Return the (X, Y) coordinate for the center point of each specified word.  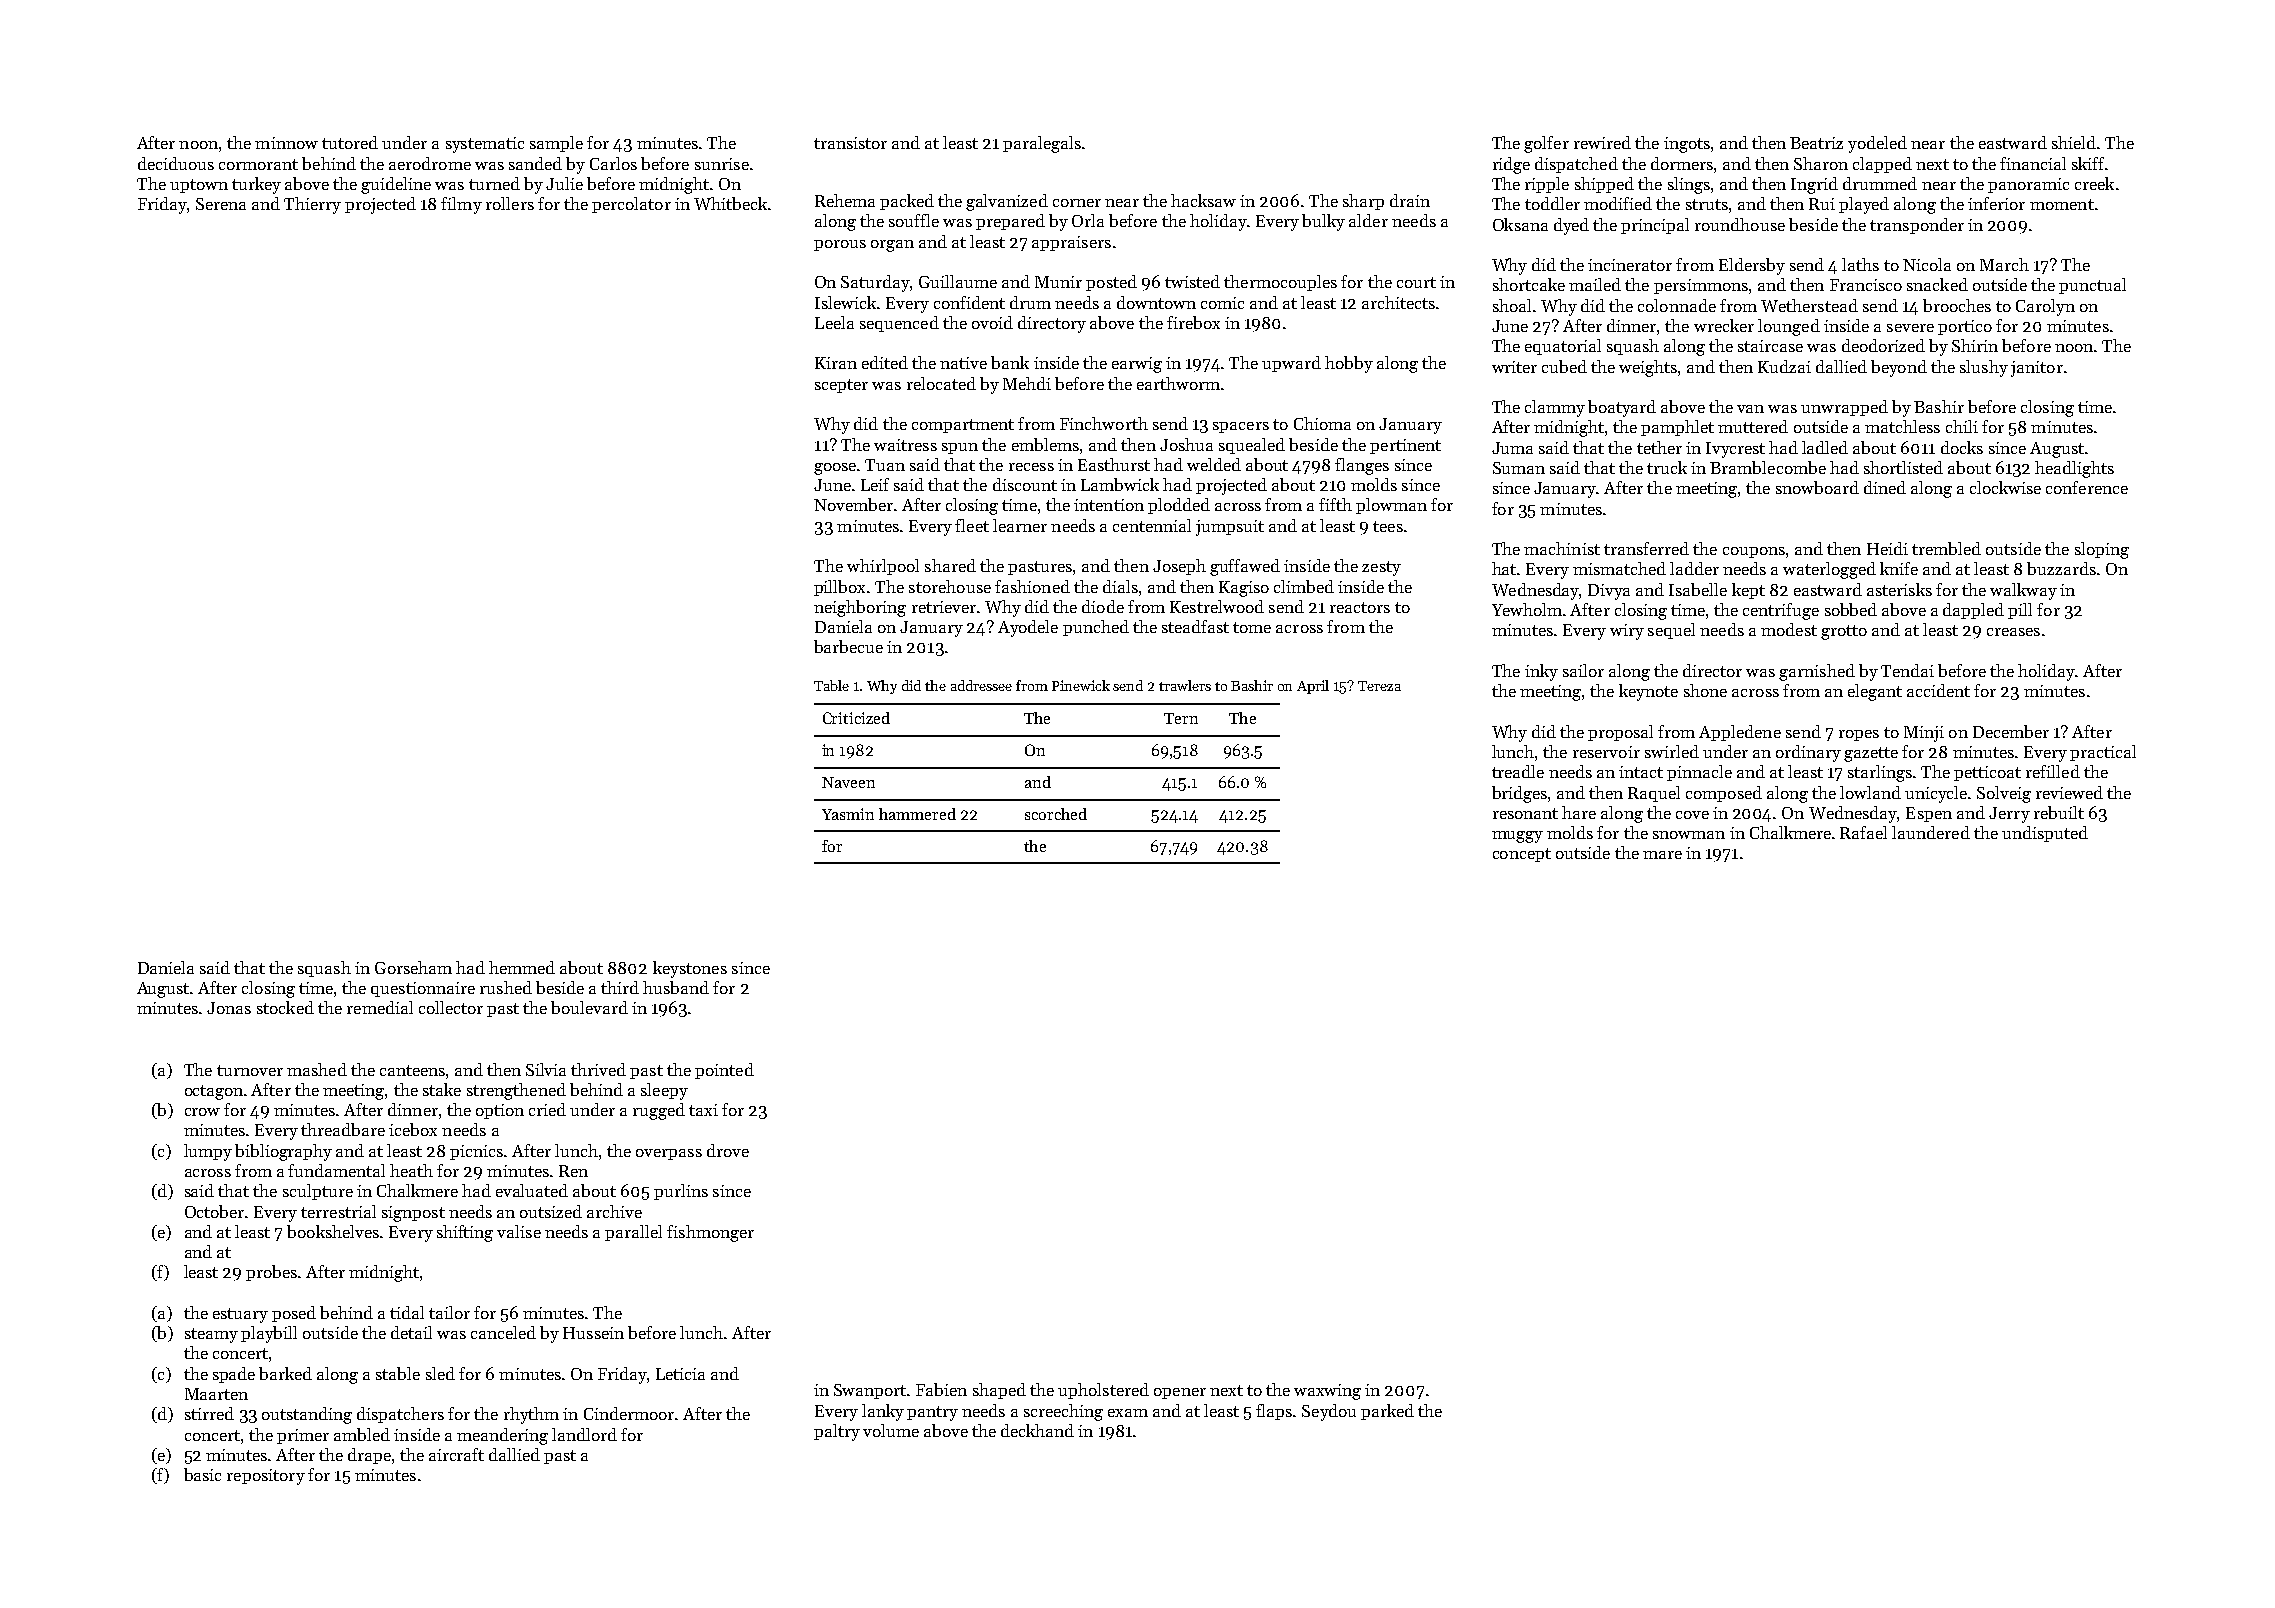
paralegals (1042, 144)
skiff (2088, 163)
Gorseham (413, 967)
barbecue (848, 646)
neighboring (860, 608)
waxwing (1327, 1392)
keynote (1648, 692)
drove (728, 1150)
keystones (690, 969)
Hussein (593, 1333)
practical (2103, 753)
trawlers (1185, 685)
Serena (221, 204)
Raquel (1654, 794)
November (853, 504)
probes (271, 1273)
